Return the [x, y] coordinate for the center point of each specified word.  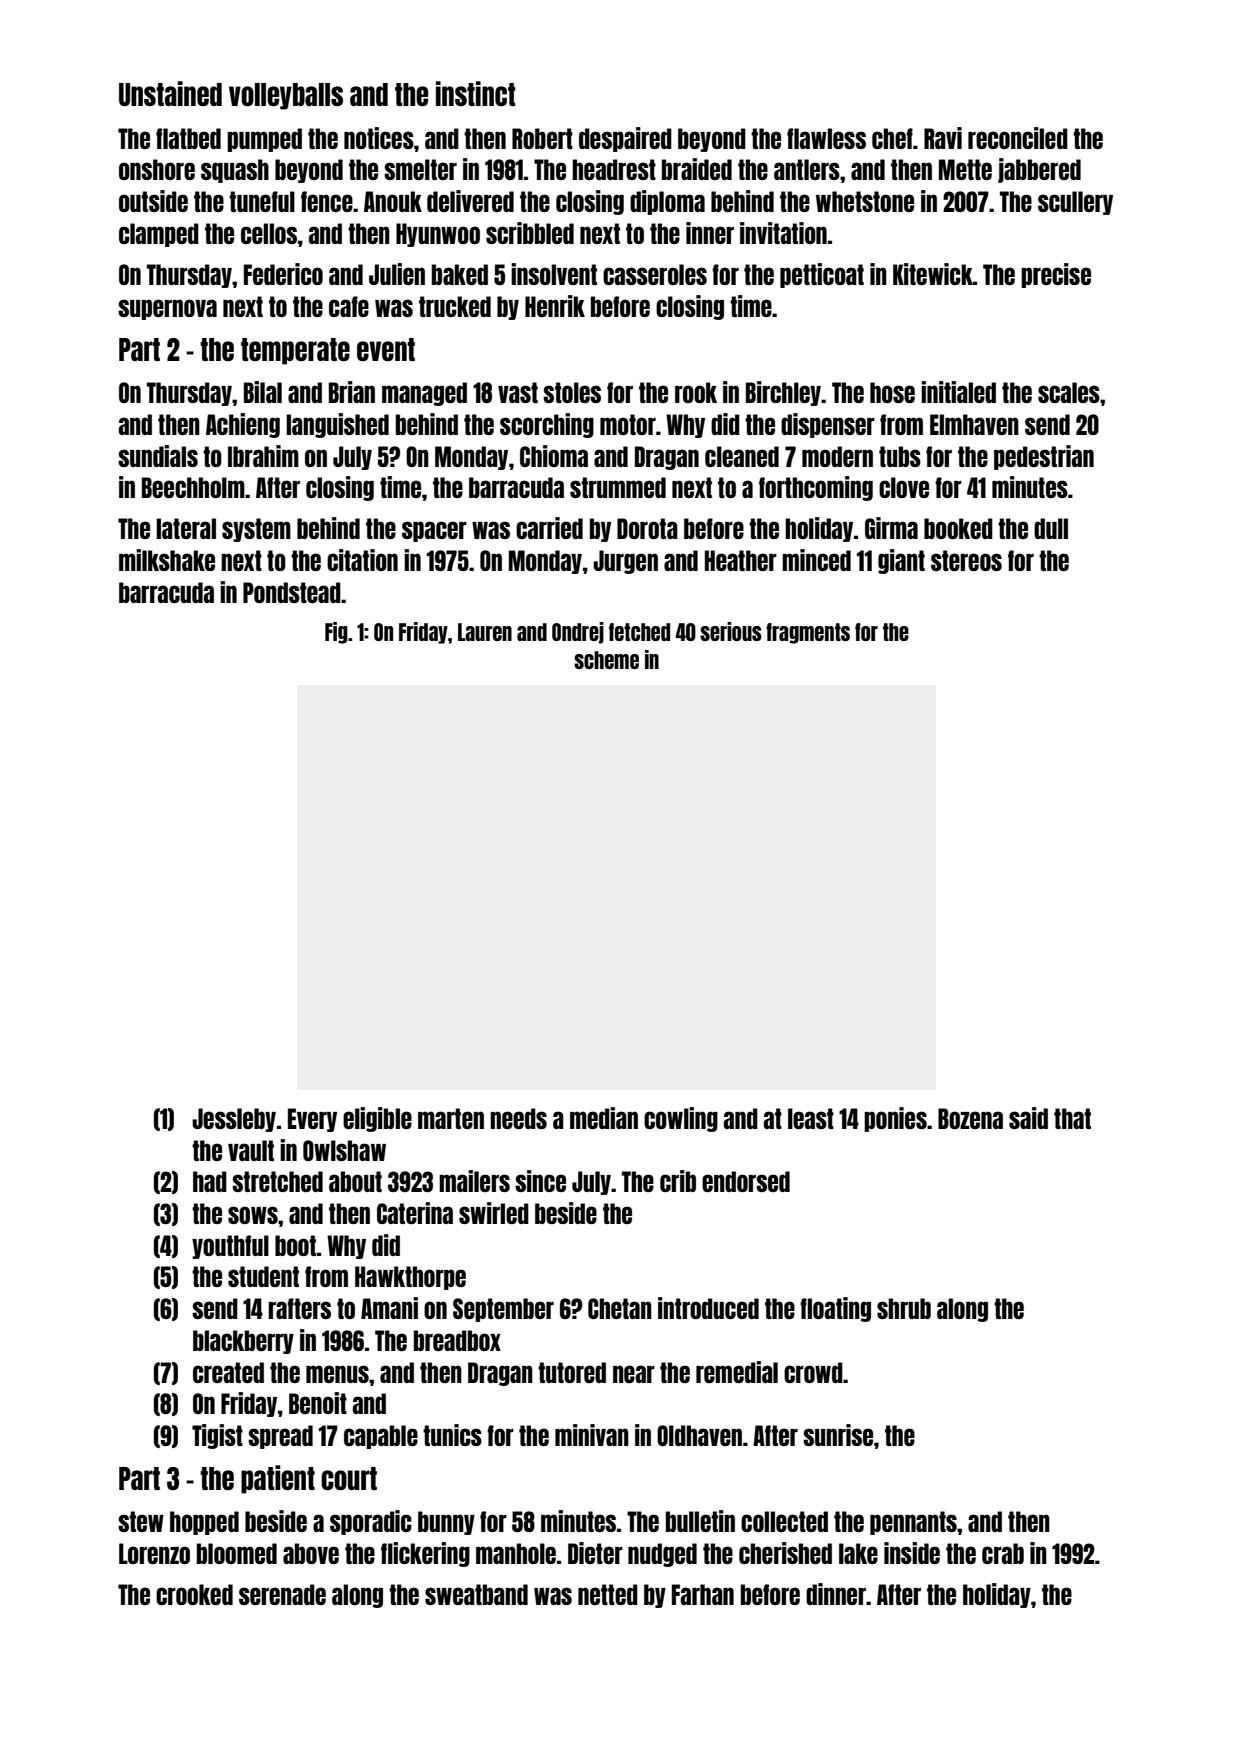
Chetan [620, 1308]
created [228, 1372]
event [386, 349]
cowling [681, 1119]
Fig [336, 633]
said [1028, 1118]
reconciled [1018, 138]
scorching [547, 425]
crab [1003, 1553]
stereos [966, 560]
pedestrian [1044, 457]
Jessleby [234, 1120]
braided [697, 169]
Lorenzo [154, 1553]
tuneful [262, 201]
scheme [606, 660]
